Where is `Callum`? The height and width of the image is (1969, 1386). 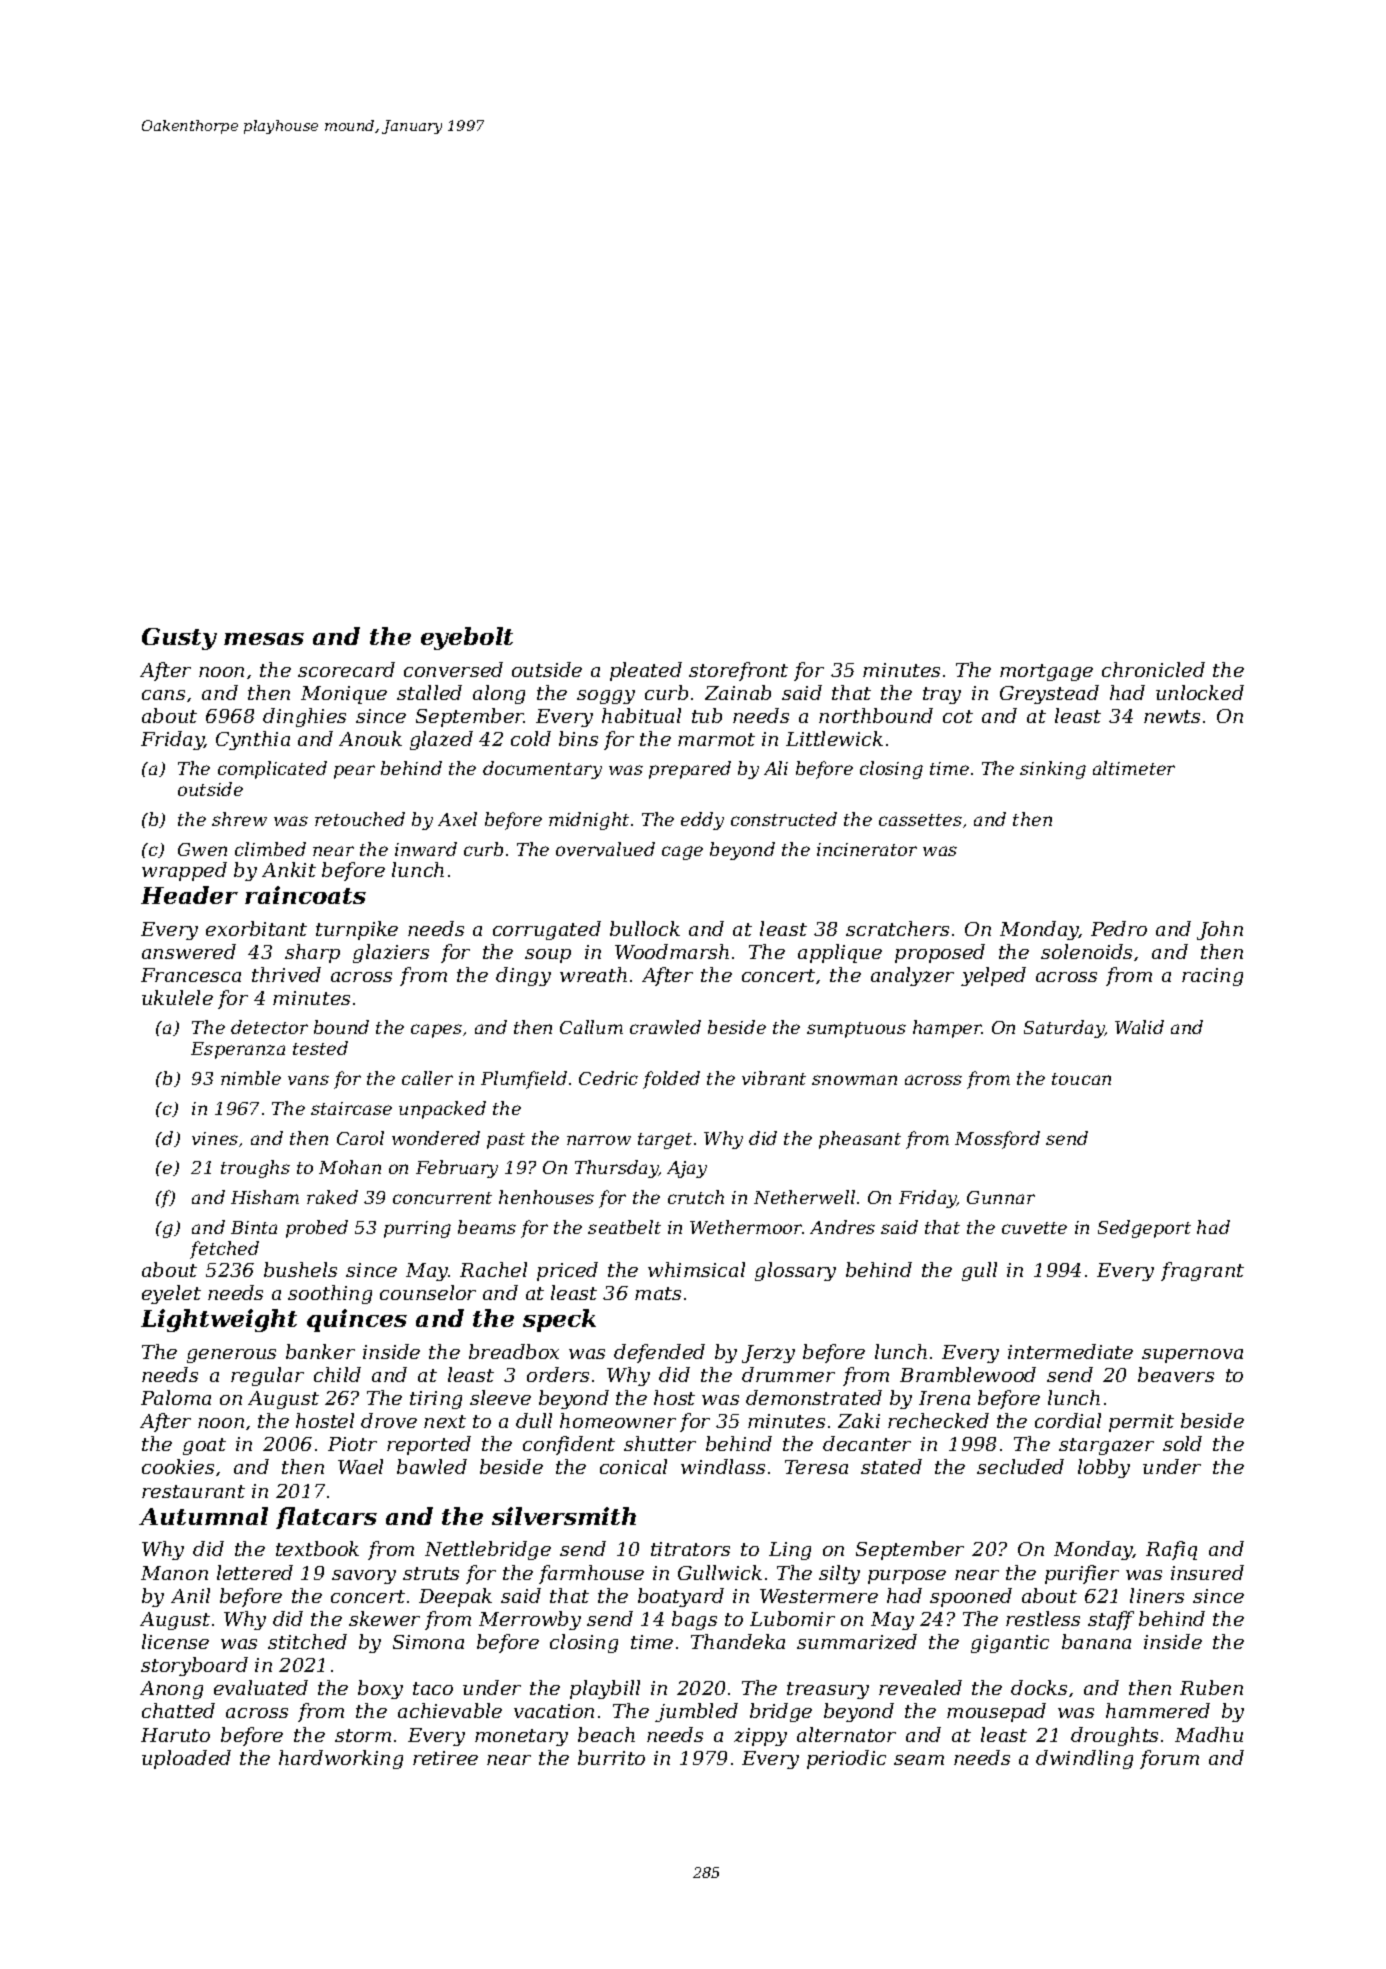 Callum is located at coordinates (591, 1027).
